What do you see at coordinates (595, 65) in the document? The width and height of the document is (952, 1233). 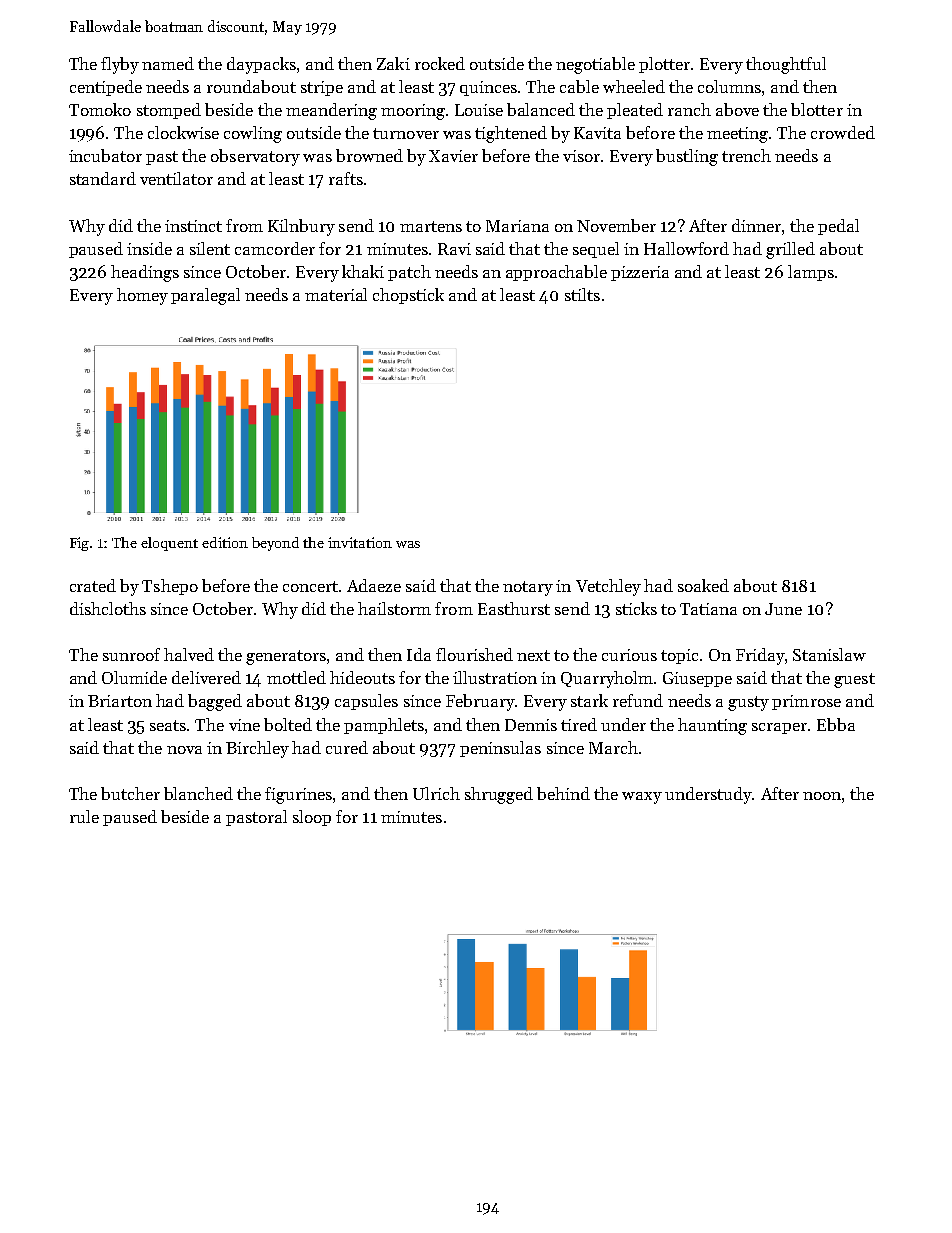 I see `negotiable` at bounding box center [595, 65].
